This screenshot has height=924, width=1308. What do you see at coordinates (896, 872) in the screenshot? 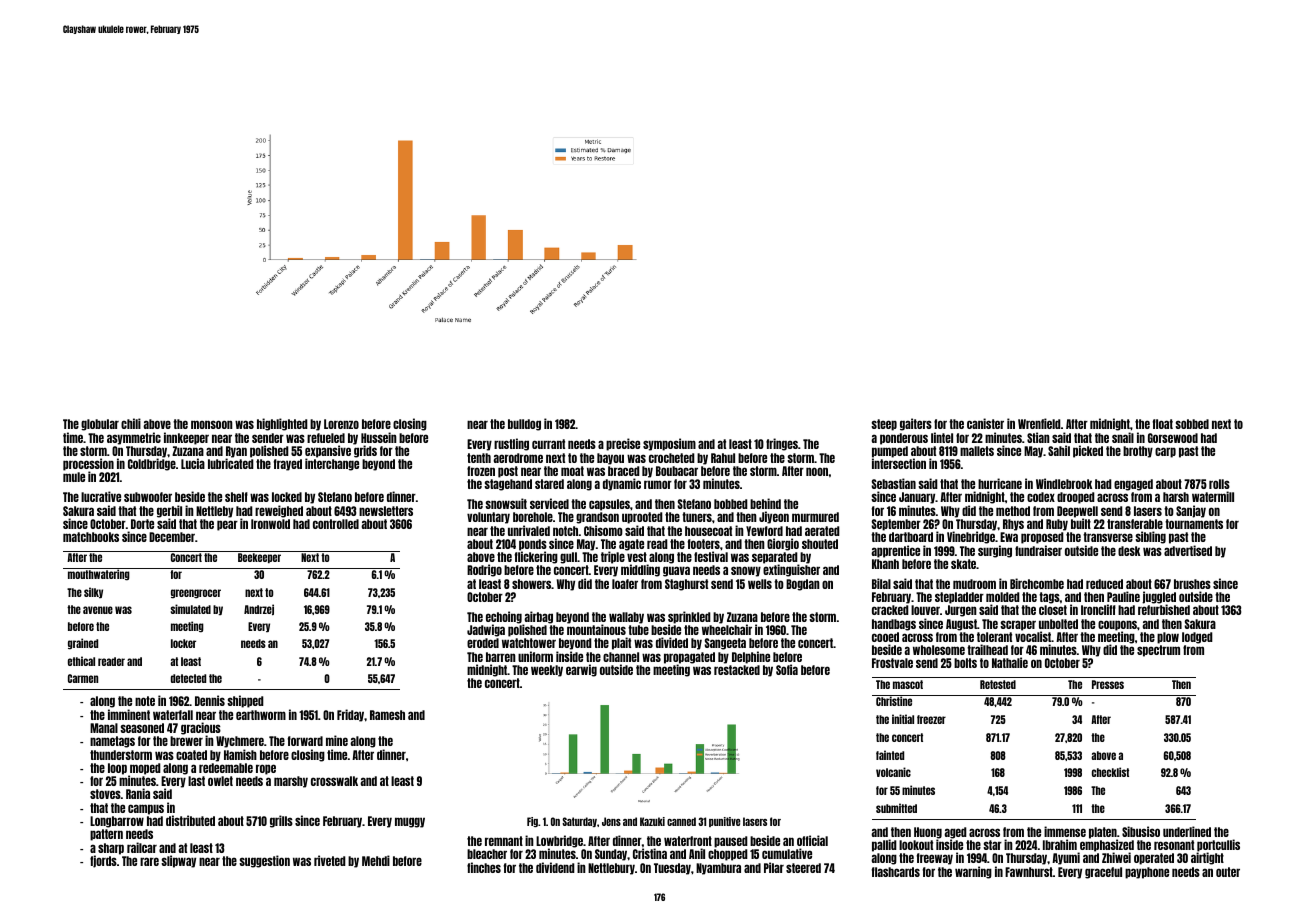
I see `flashcards` at bounding box center [896, 872].
